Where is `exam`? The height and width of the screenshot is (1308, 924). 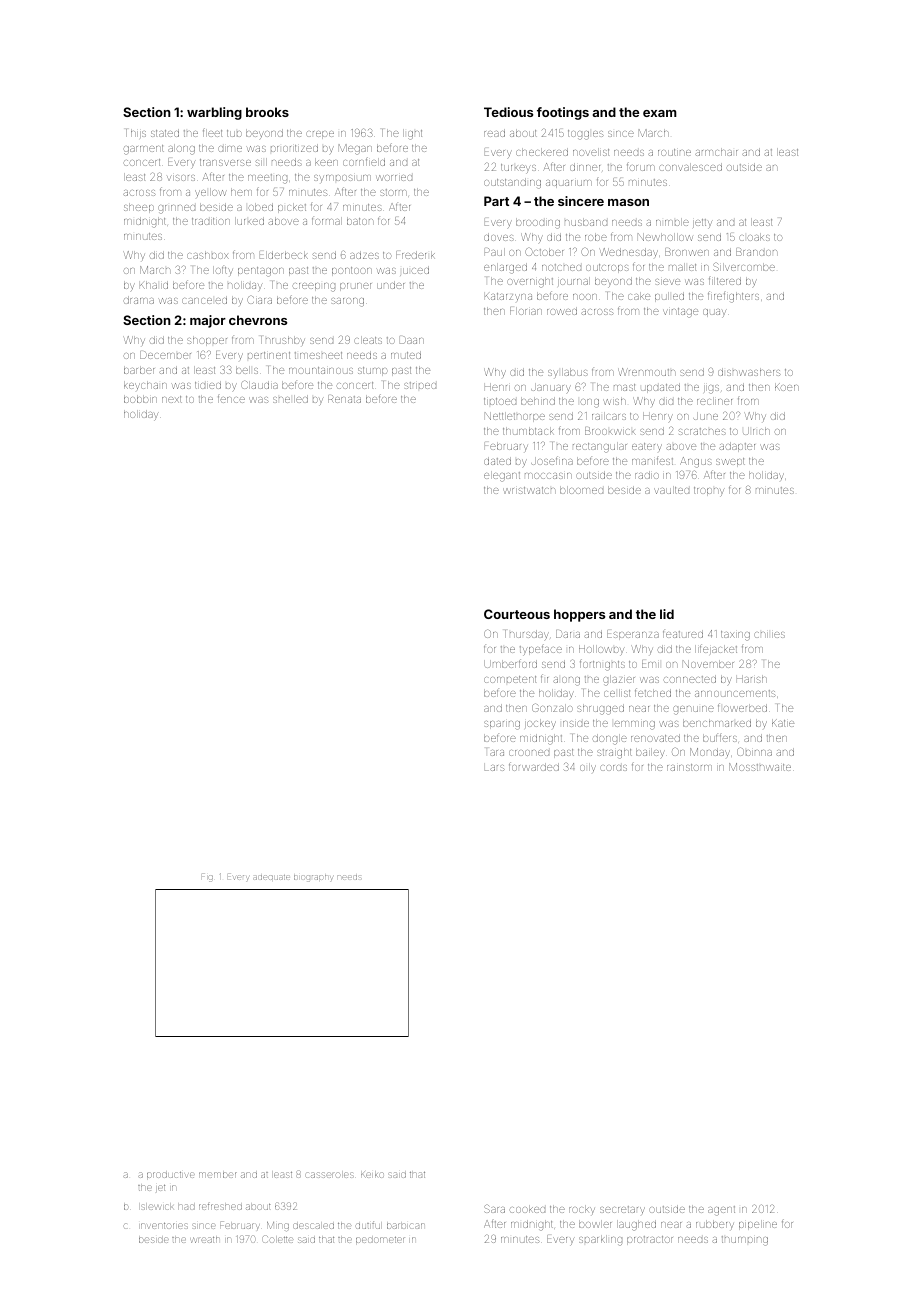
exam is located at coordinates (660, 113).
